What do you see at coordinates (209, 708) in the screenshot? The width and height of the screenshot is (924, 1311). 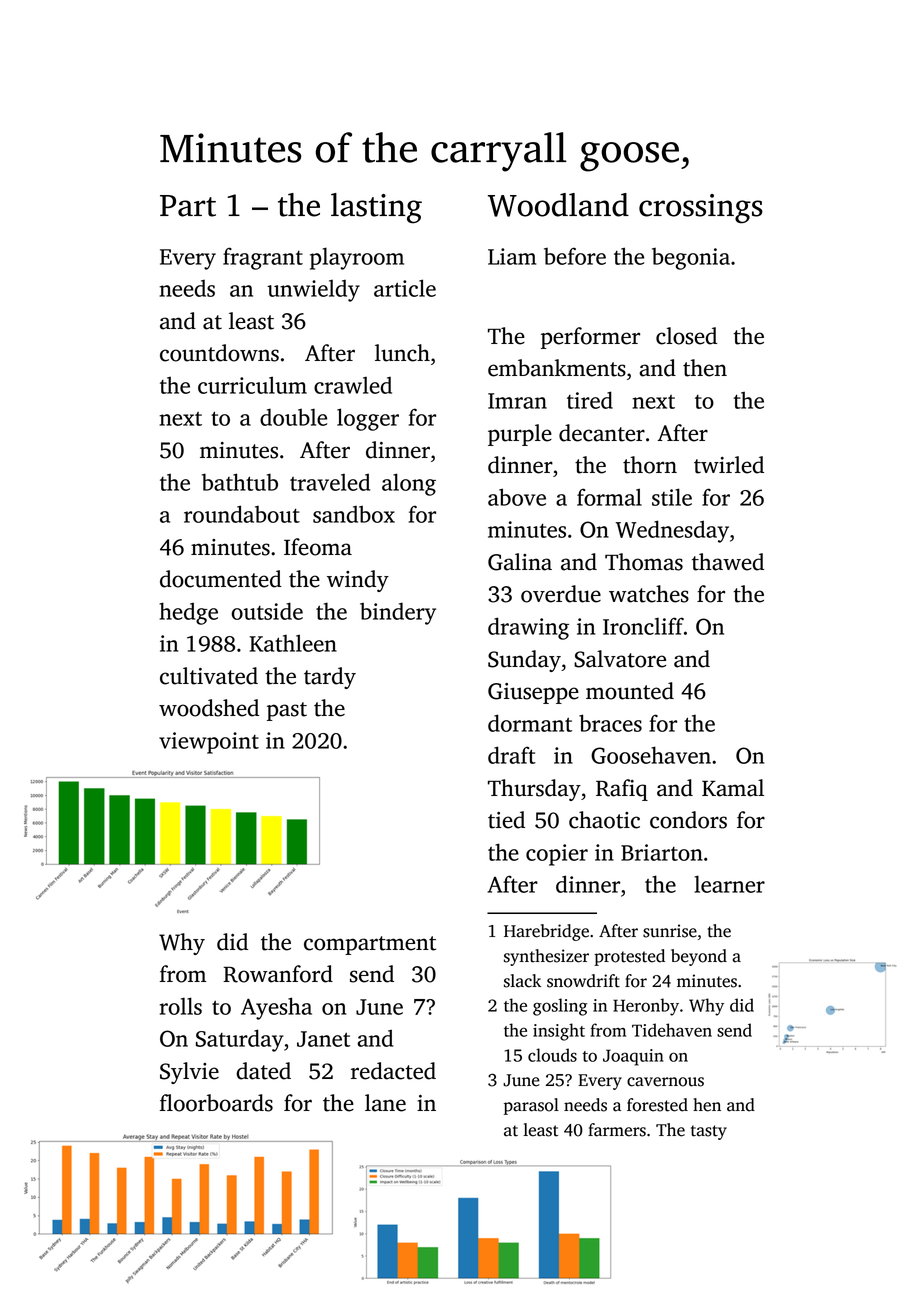 I see `woodshed` at bounding box center [209, 708].
